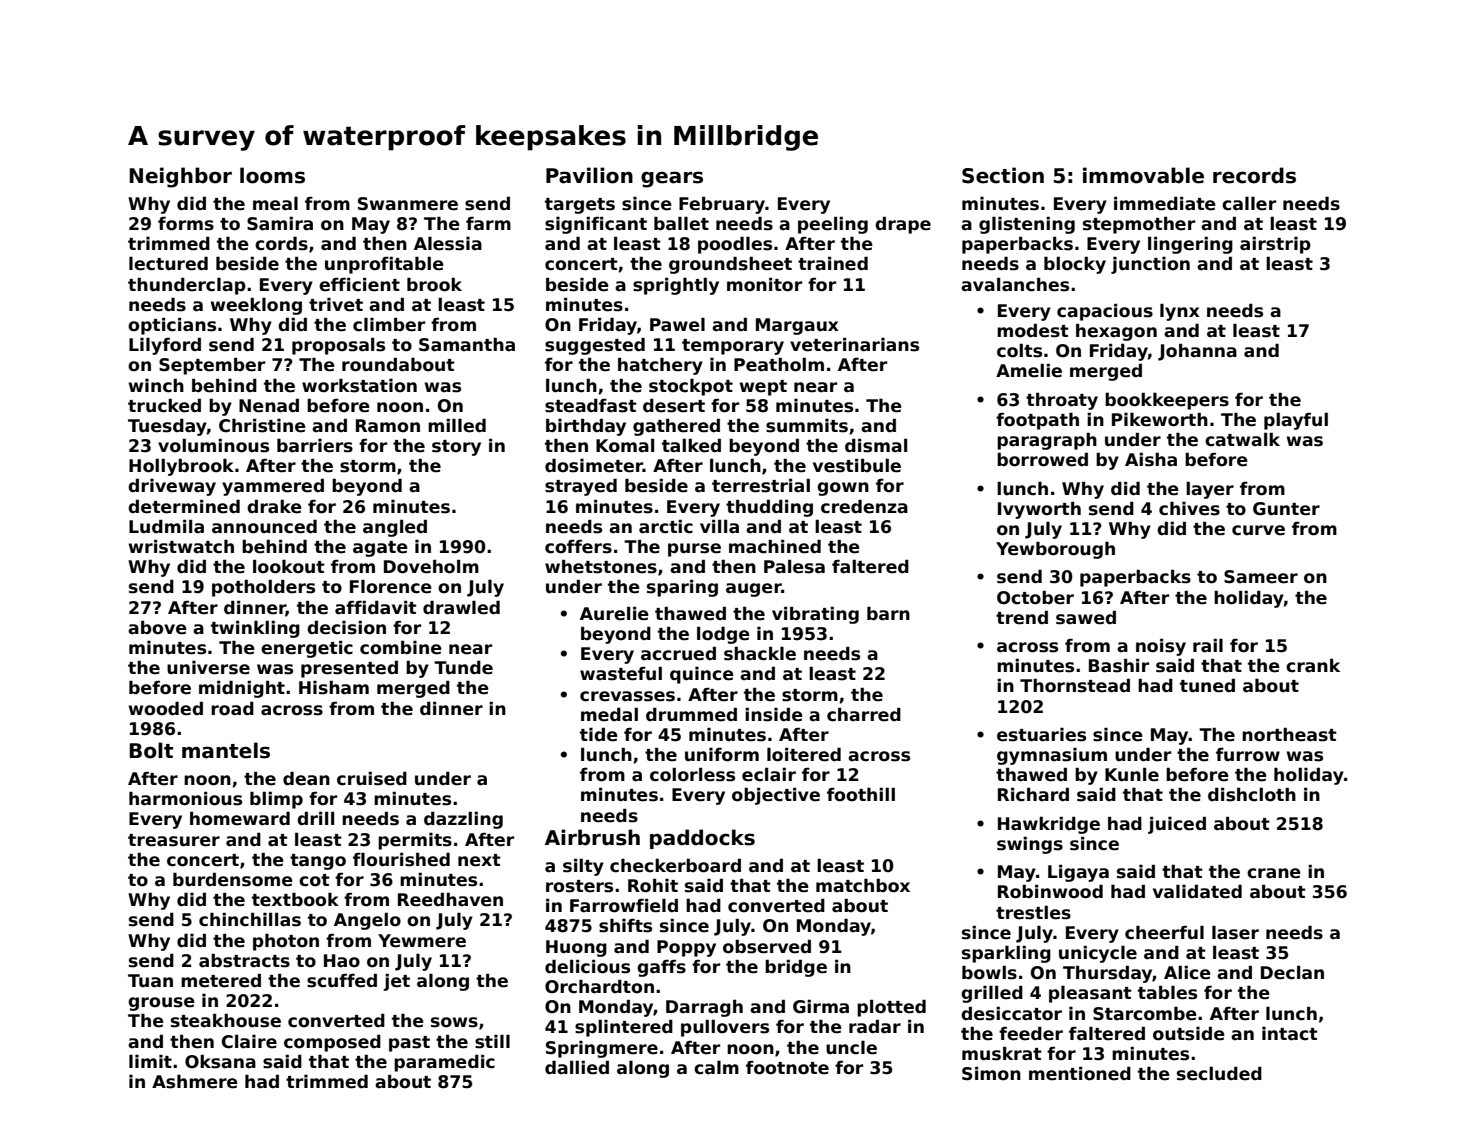 The width and height of the screenshot is (1478, 1142). Describe the element at coordinates (1086, 617) in the screenshot. I see `sawed` at that location.
